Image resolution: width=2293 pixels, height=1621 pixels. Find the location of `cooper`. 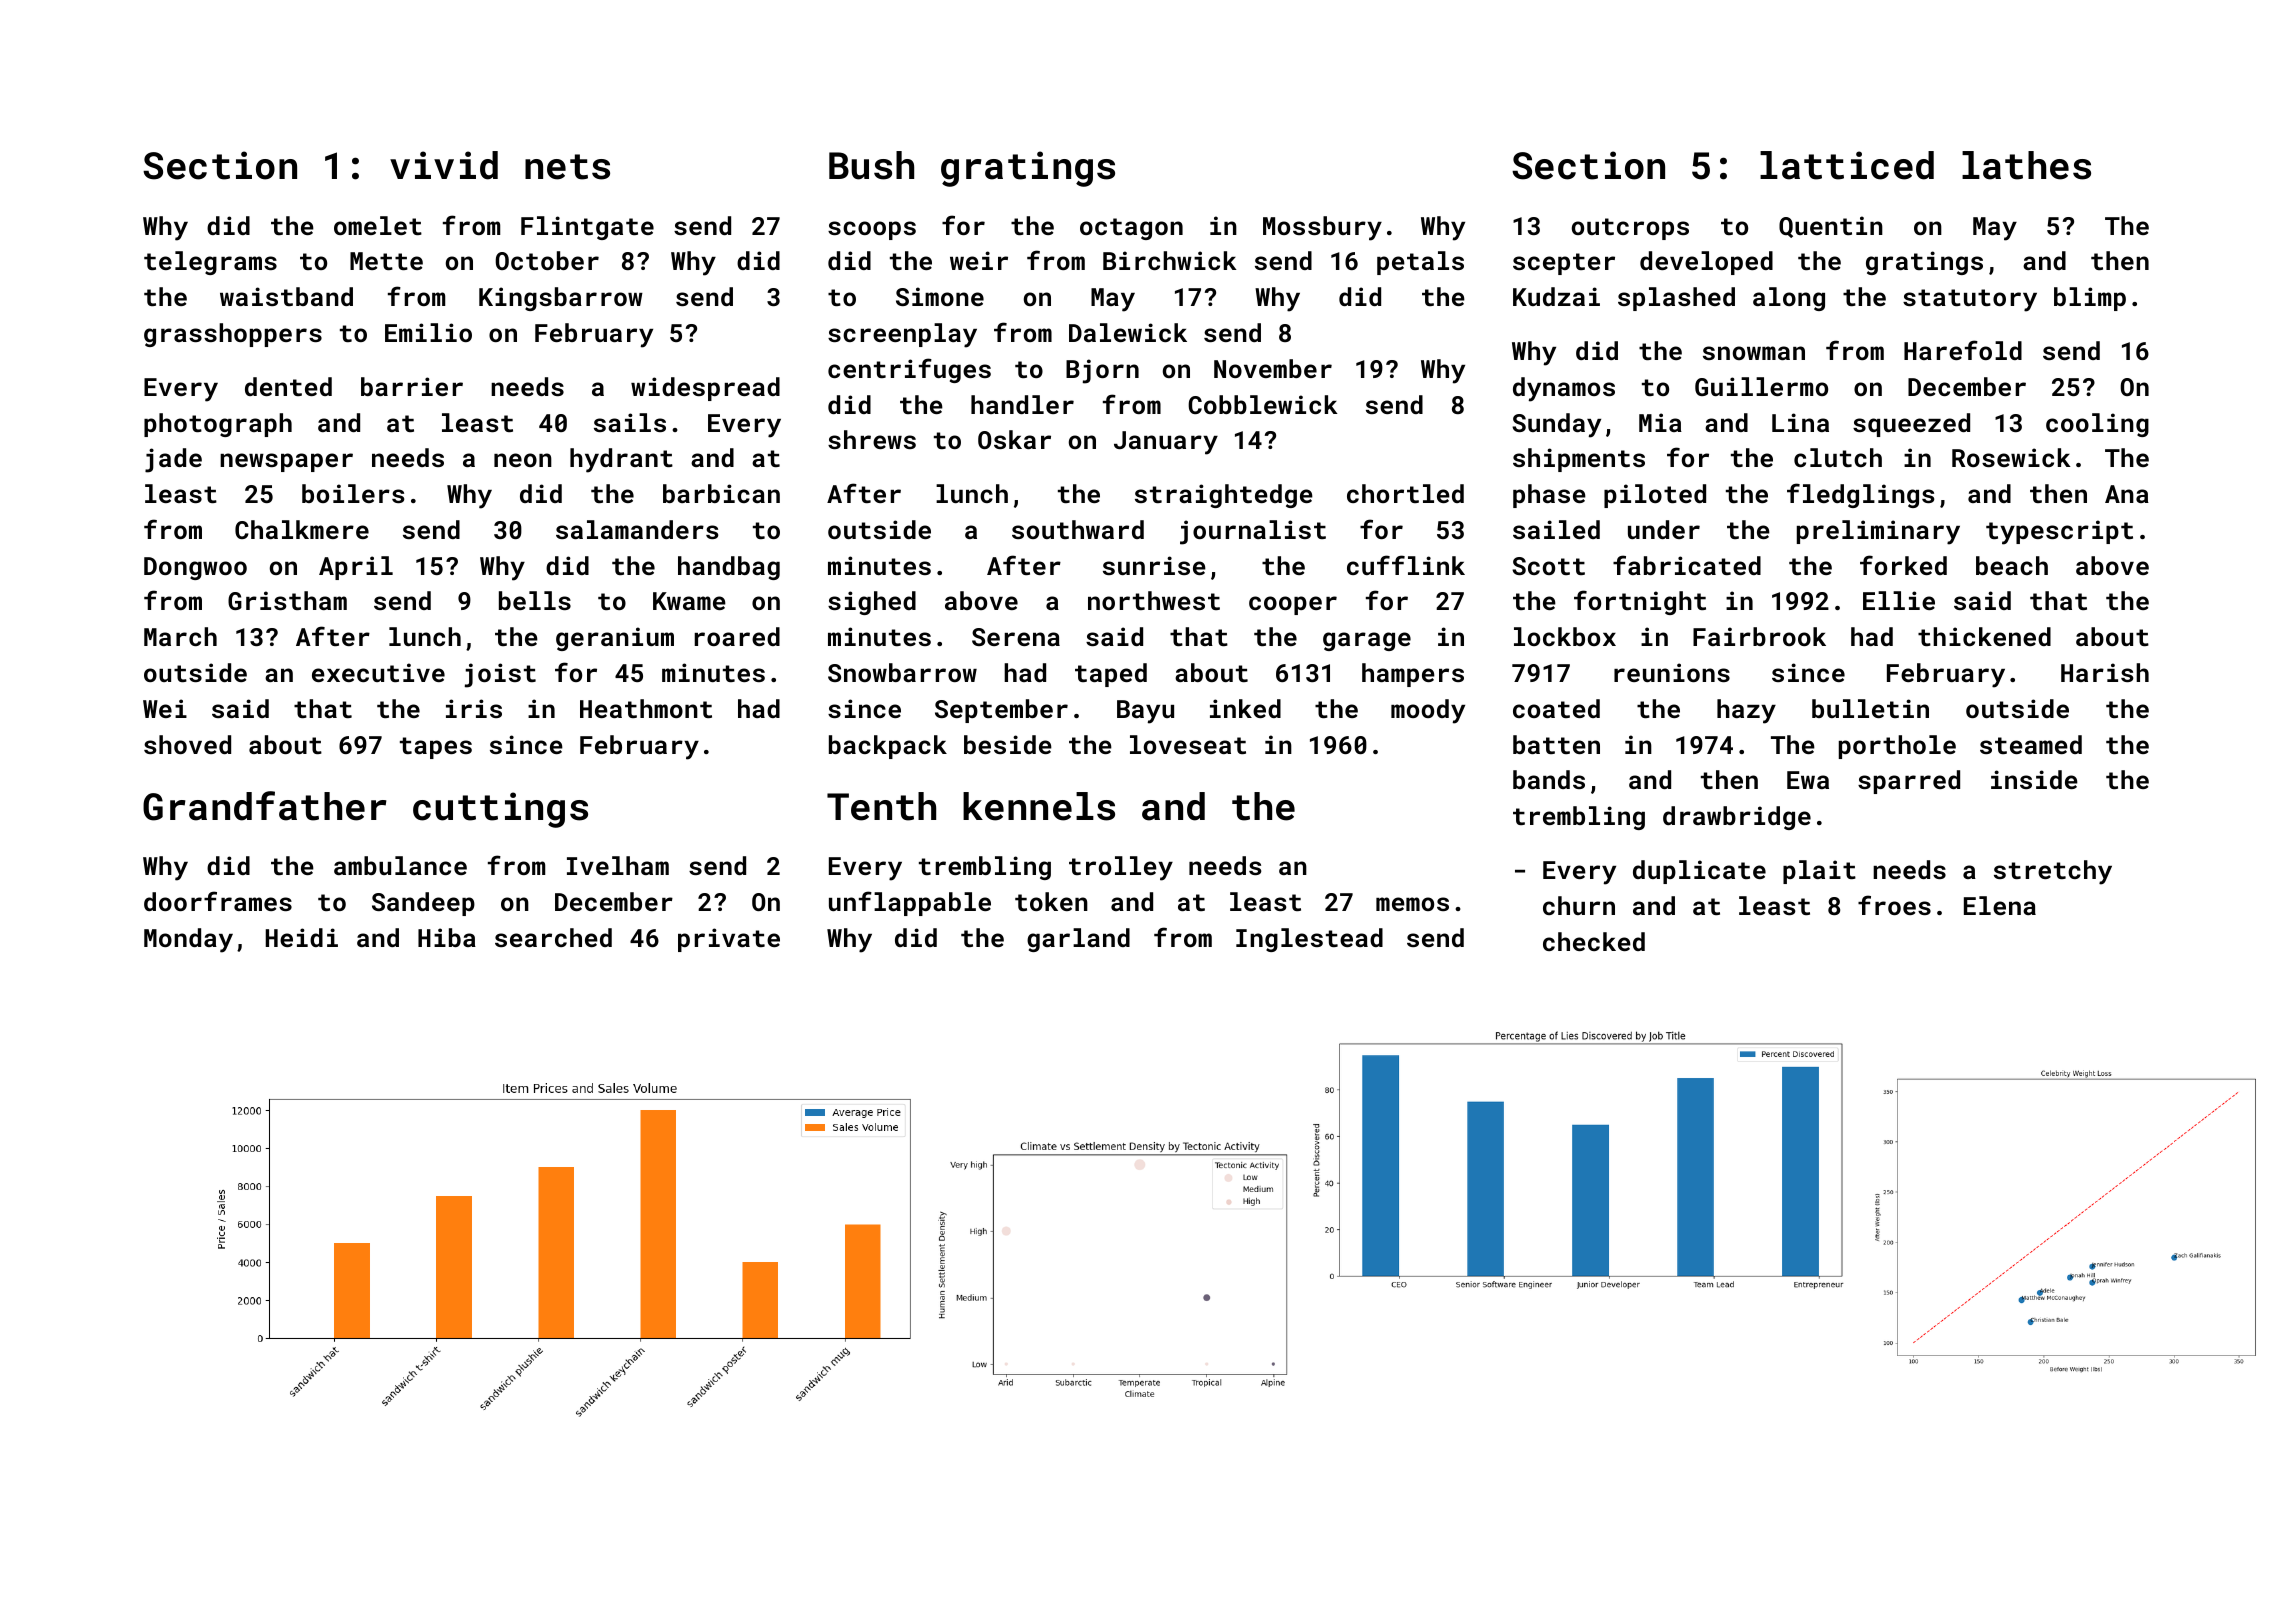

cooper is located at coordinates (1293, 605).
